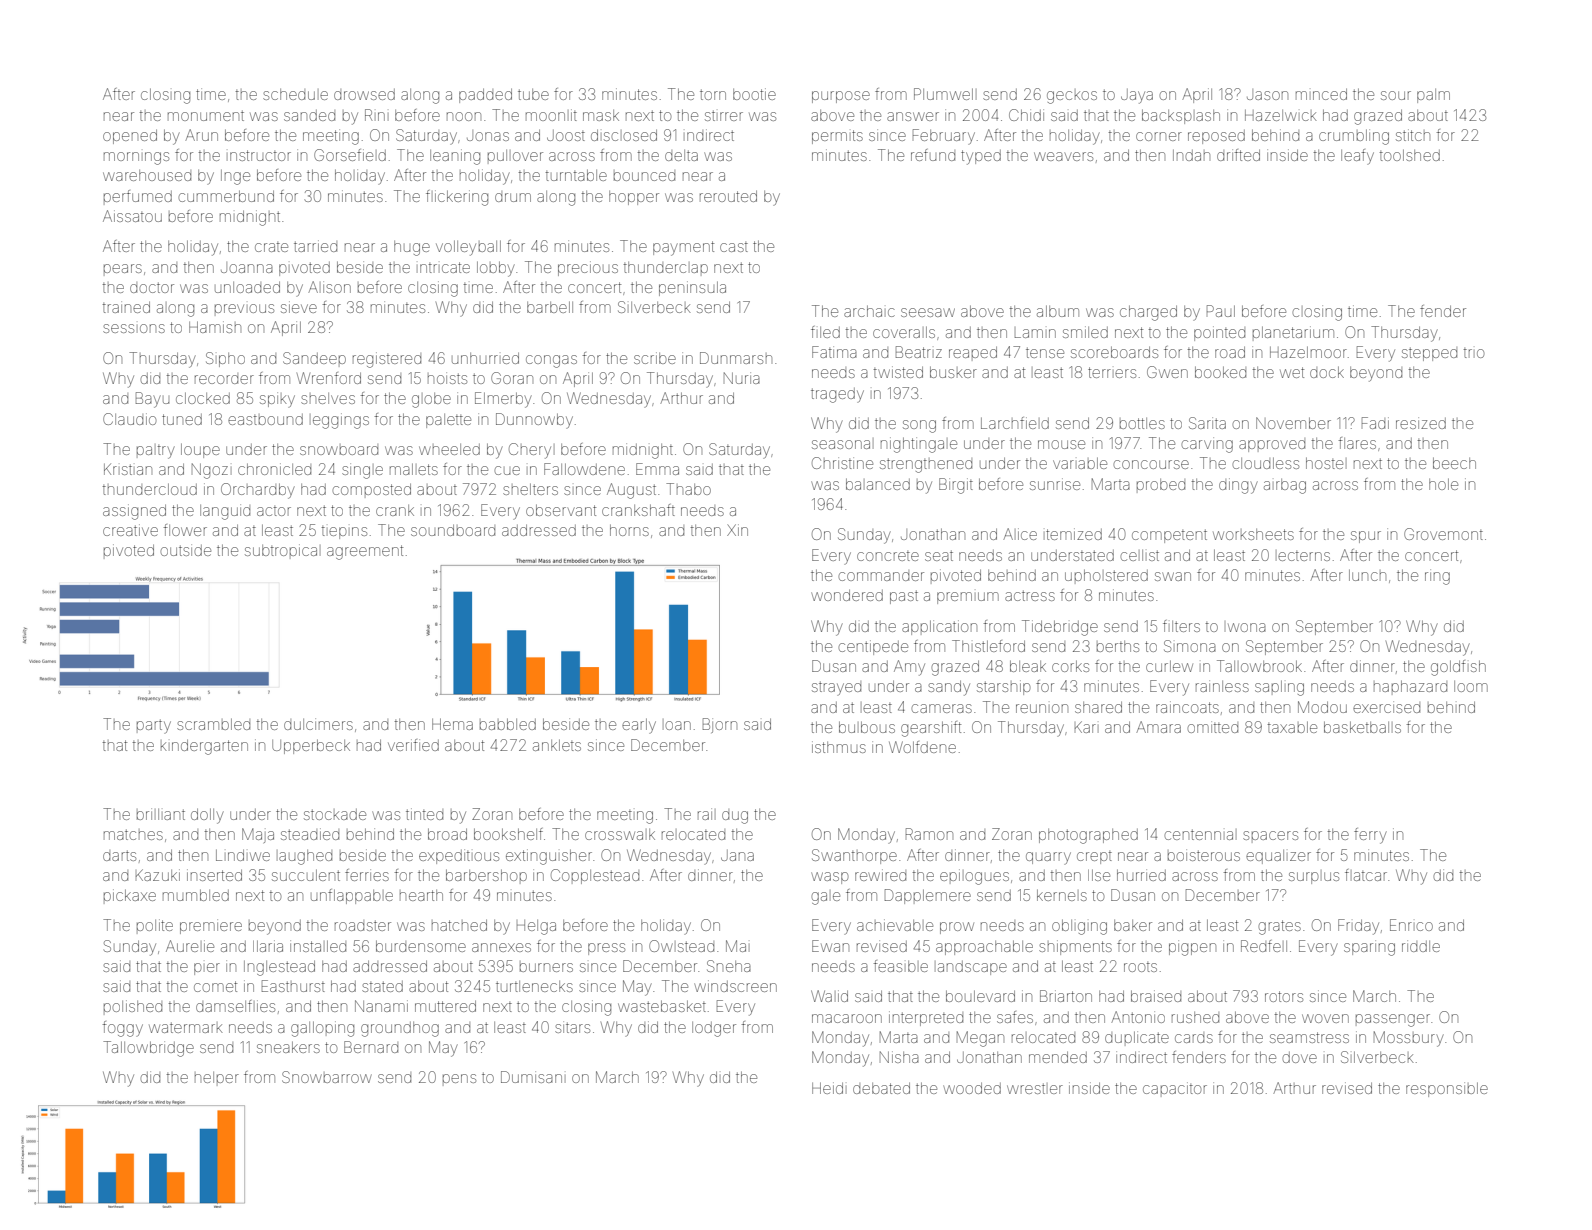  I want to click on goldfish, so click(1458, 668).
